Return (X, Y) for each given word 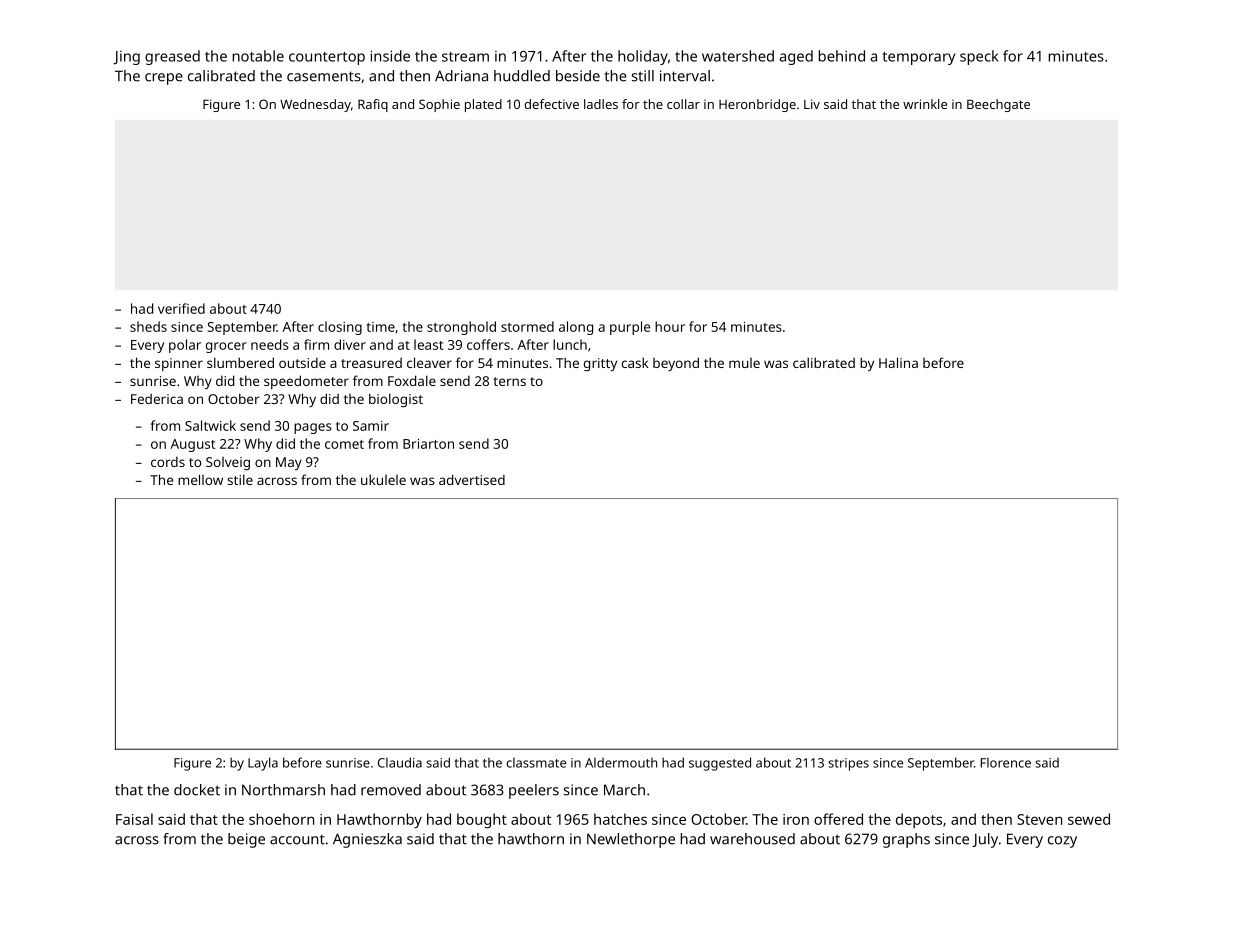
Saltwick (210, 425)
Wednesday (315, 105)
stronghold (461, 328)
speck (979, 57)
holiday (643, 57)
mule (744, 363)
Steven (1039, 819)
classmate (536, 763)
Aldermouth (621, 763)
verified (181, 308)
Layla (263, 764)
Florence (1006, 763)
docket (197, 790)
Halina (898, 362)
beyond (676, 364)
